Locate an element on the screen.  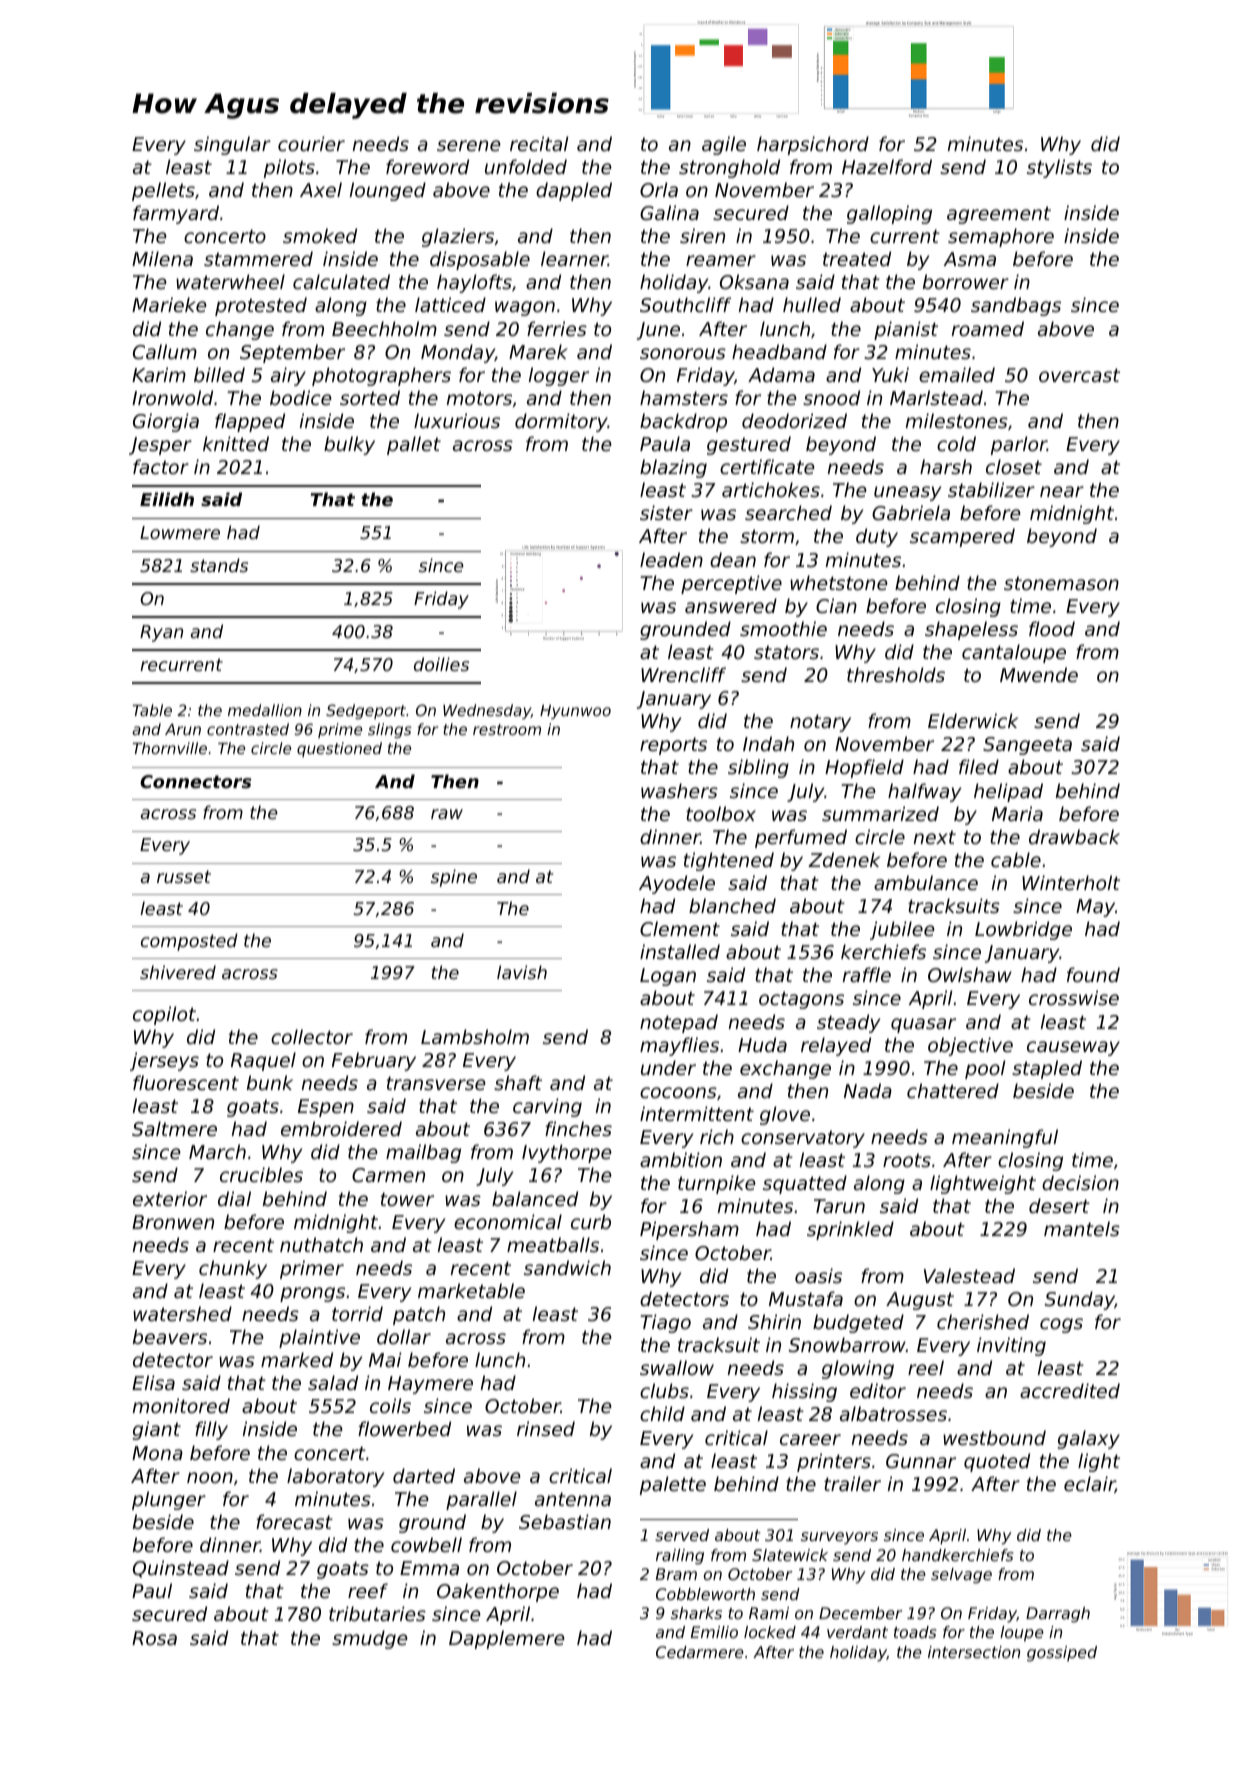
blanched is located at coordinates (732, 905).
